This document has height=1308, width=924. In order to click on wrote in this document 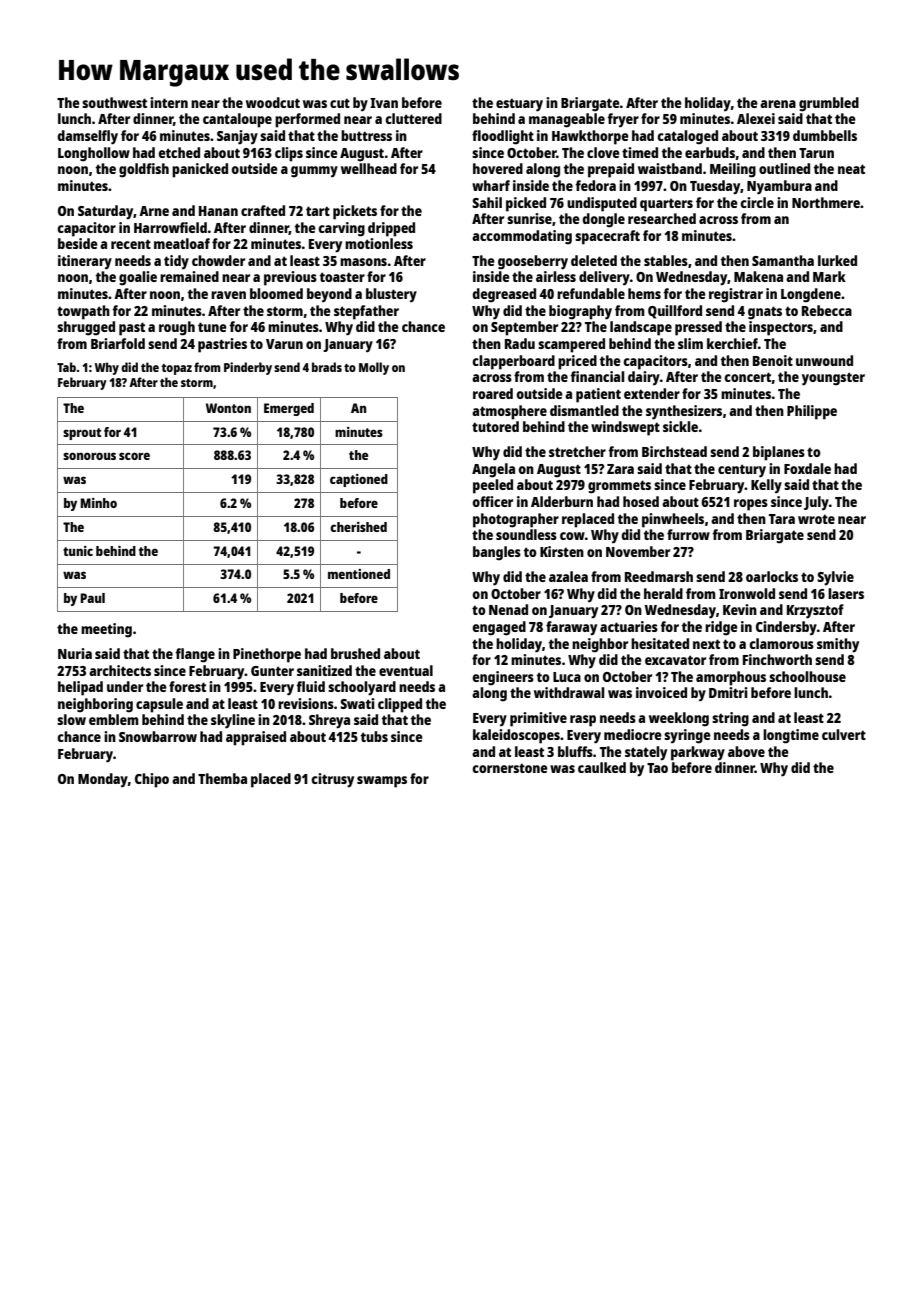, I will do `click(816, 519)`.
